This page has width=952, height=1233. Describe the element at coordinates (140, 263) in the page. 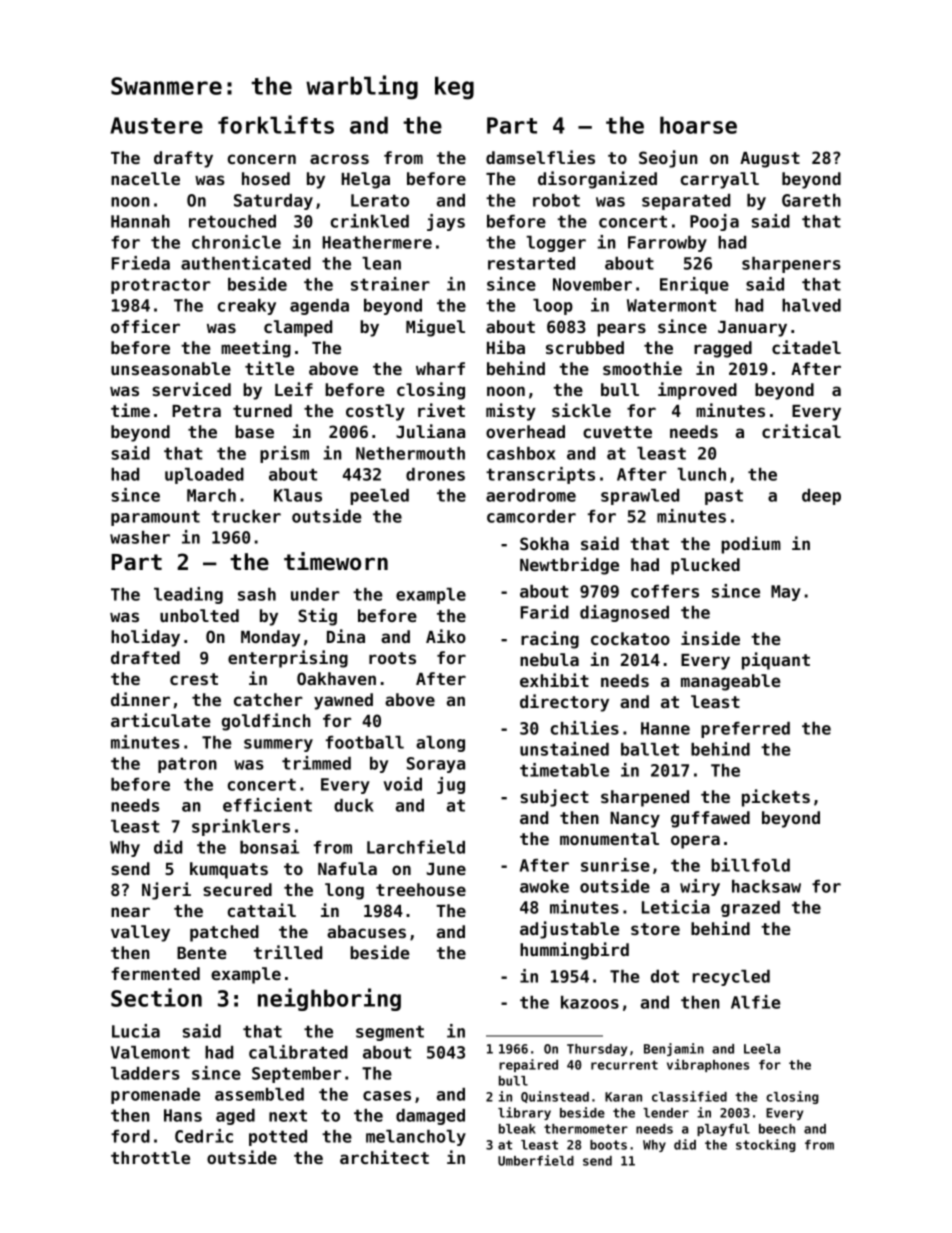

I see `Frieda` at that location.
